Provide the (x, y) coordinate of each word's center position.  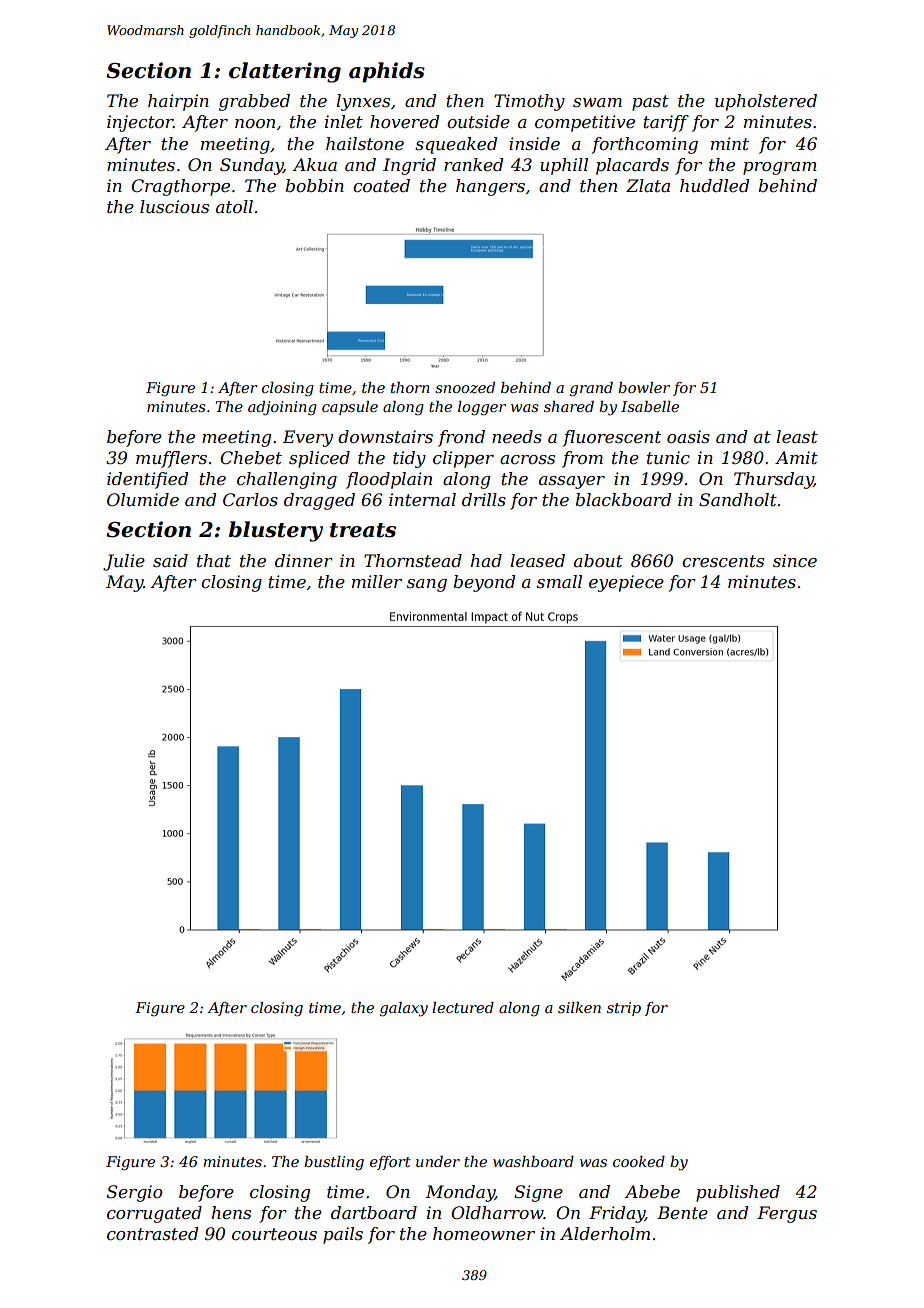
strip (624, 1009)
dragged (319, 501)
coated (381, 185)
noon (255, 123)
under (438, 1161)
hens (231, 1212)
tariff (666, 123)
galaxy (404, 1009)
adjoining (282, 408)
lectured (463, 1007)
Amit (796, 457)
